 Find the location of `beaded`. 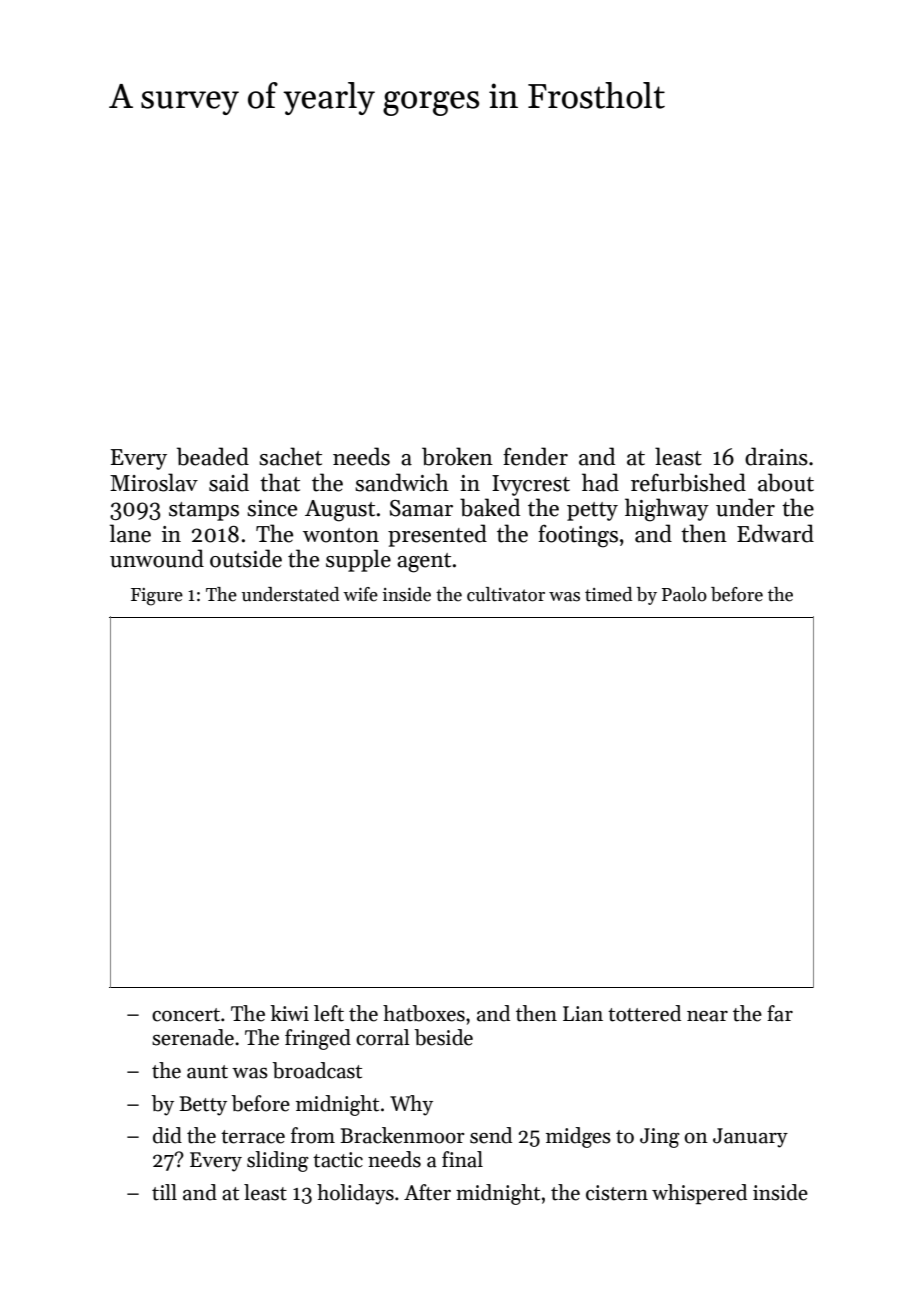

beaded is located at coordinates (213, 456).
